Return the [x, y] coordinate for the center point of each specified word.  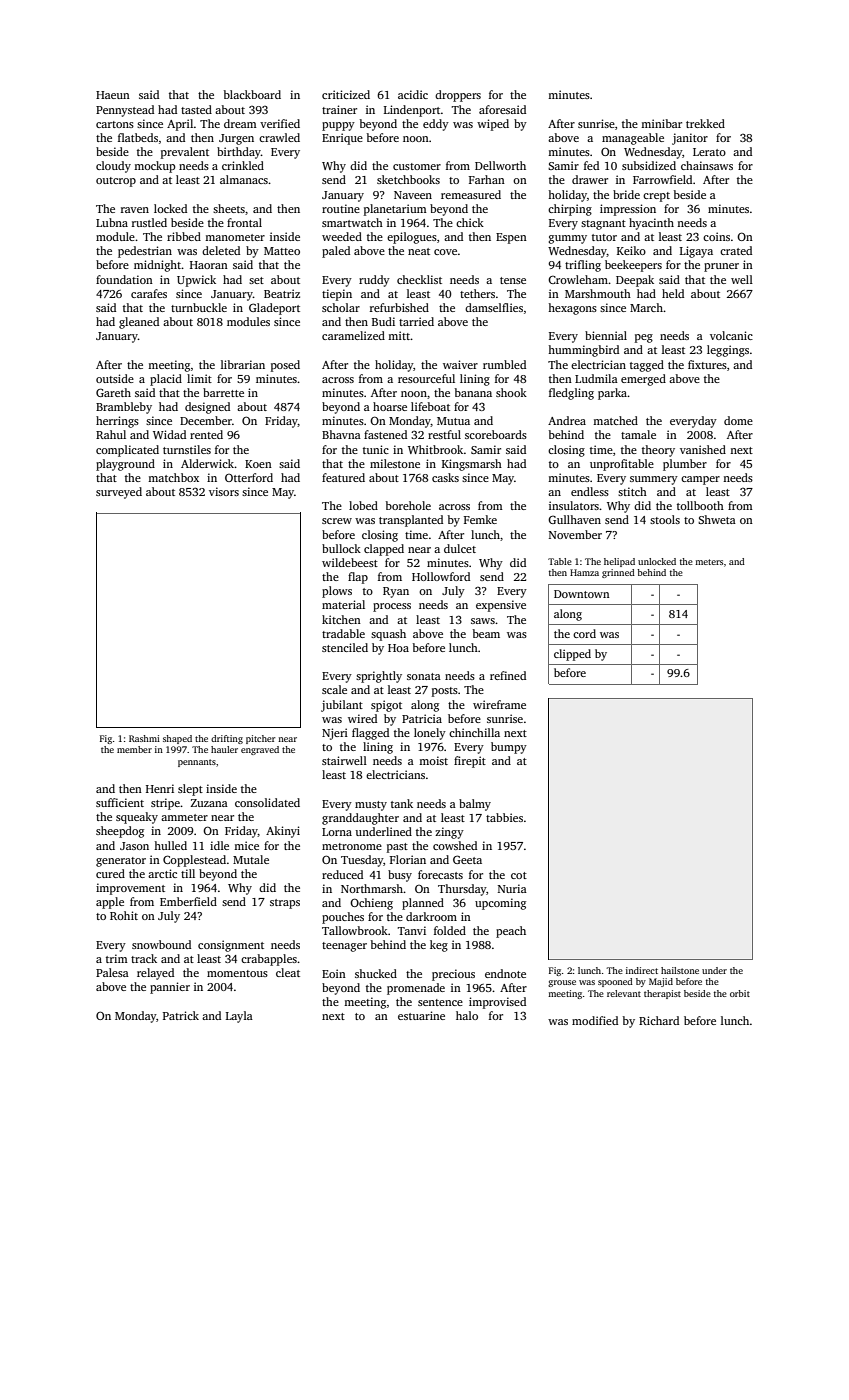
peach [511, 932]
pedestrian [145, 252]
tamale [638, 434]
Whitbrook [435, 449]
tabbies [504, 817]
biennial [606, 335]
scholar [341, 307]
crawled [279, 137]
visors [224, 491]
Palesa [112, 972]
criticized [346, 94]
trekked [705, 123]
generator [121, 862]
